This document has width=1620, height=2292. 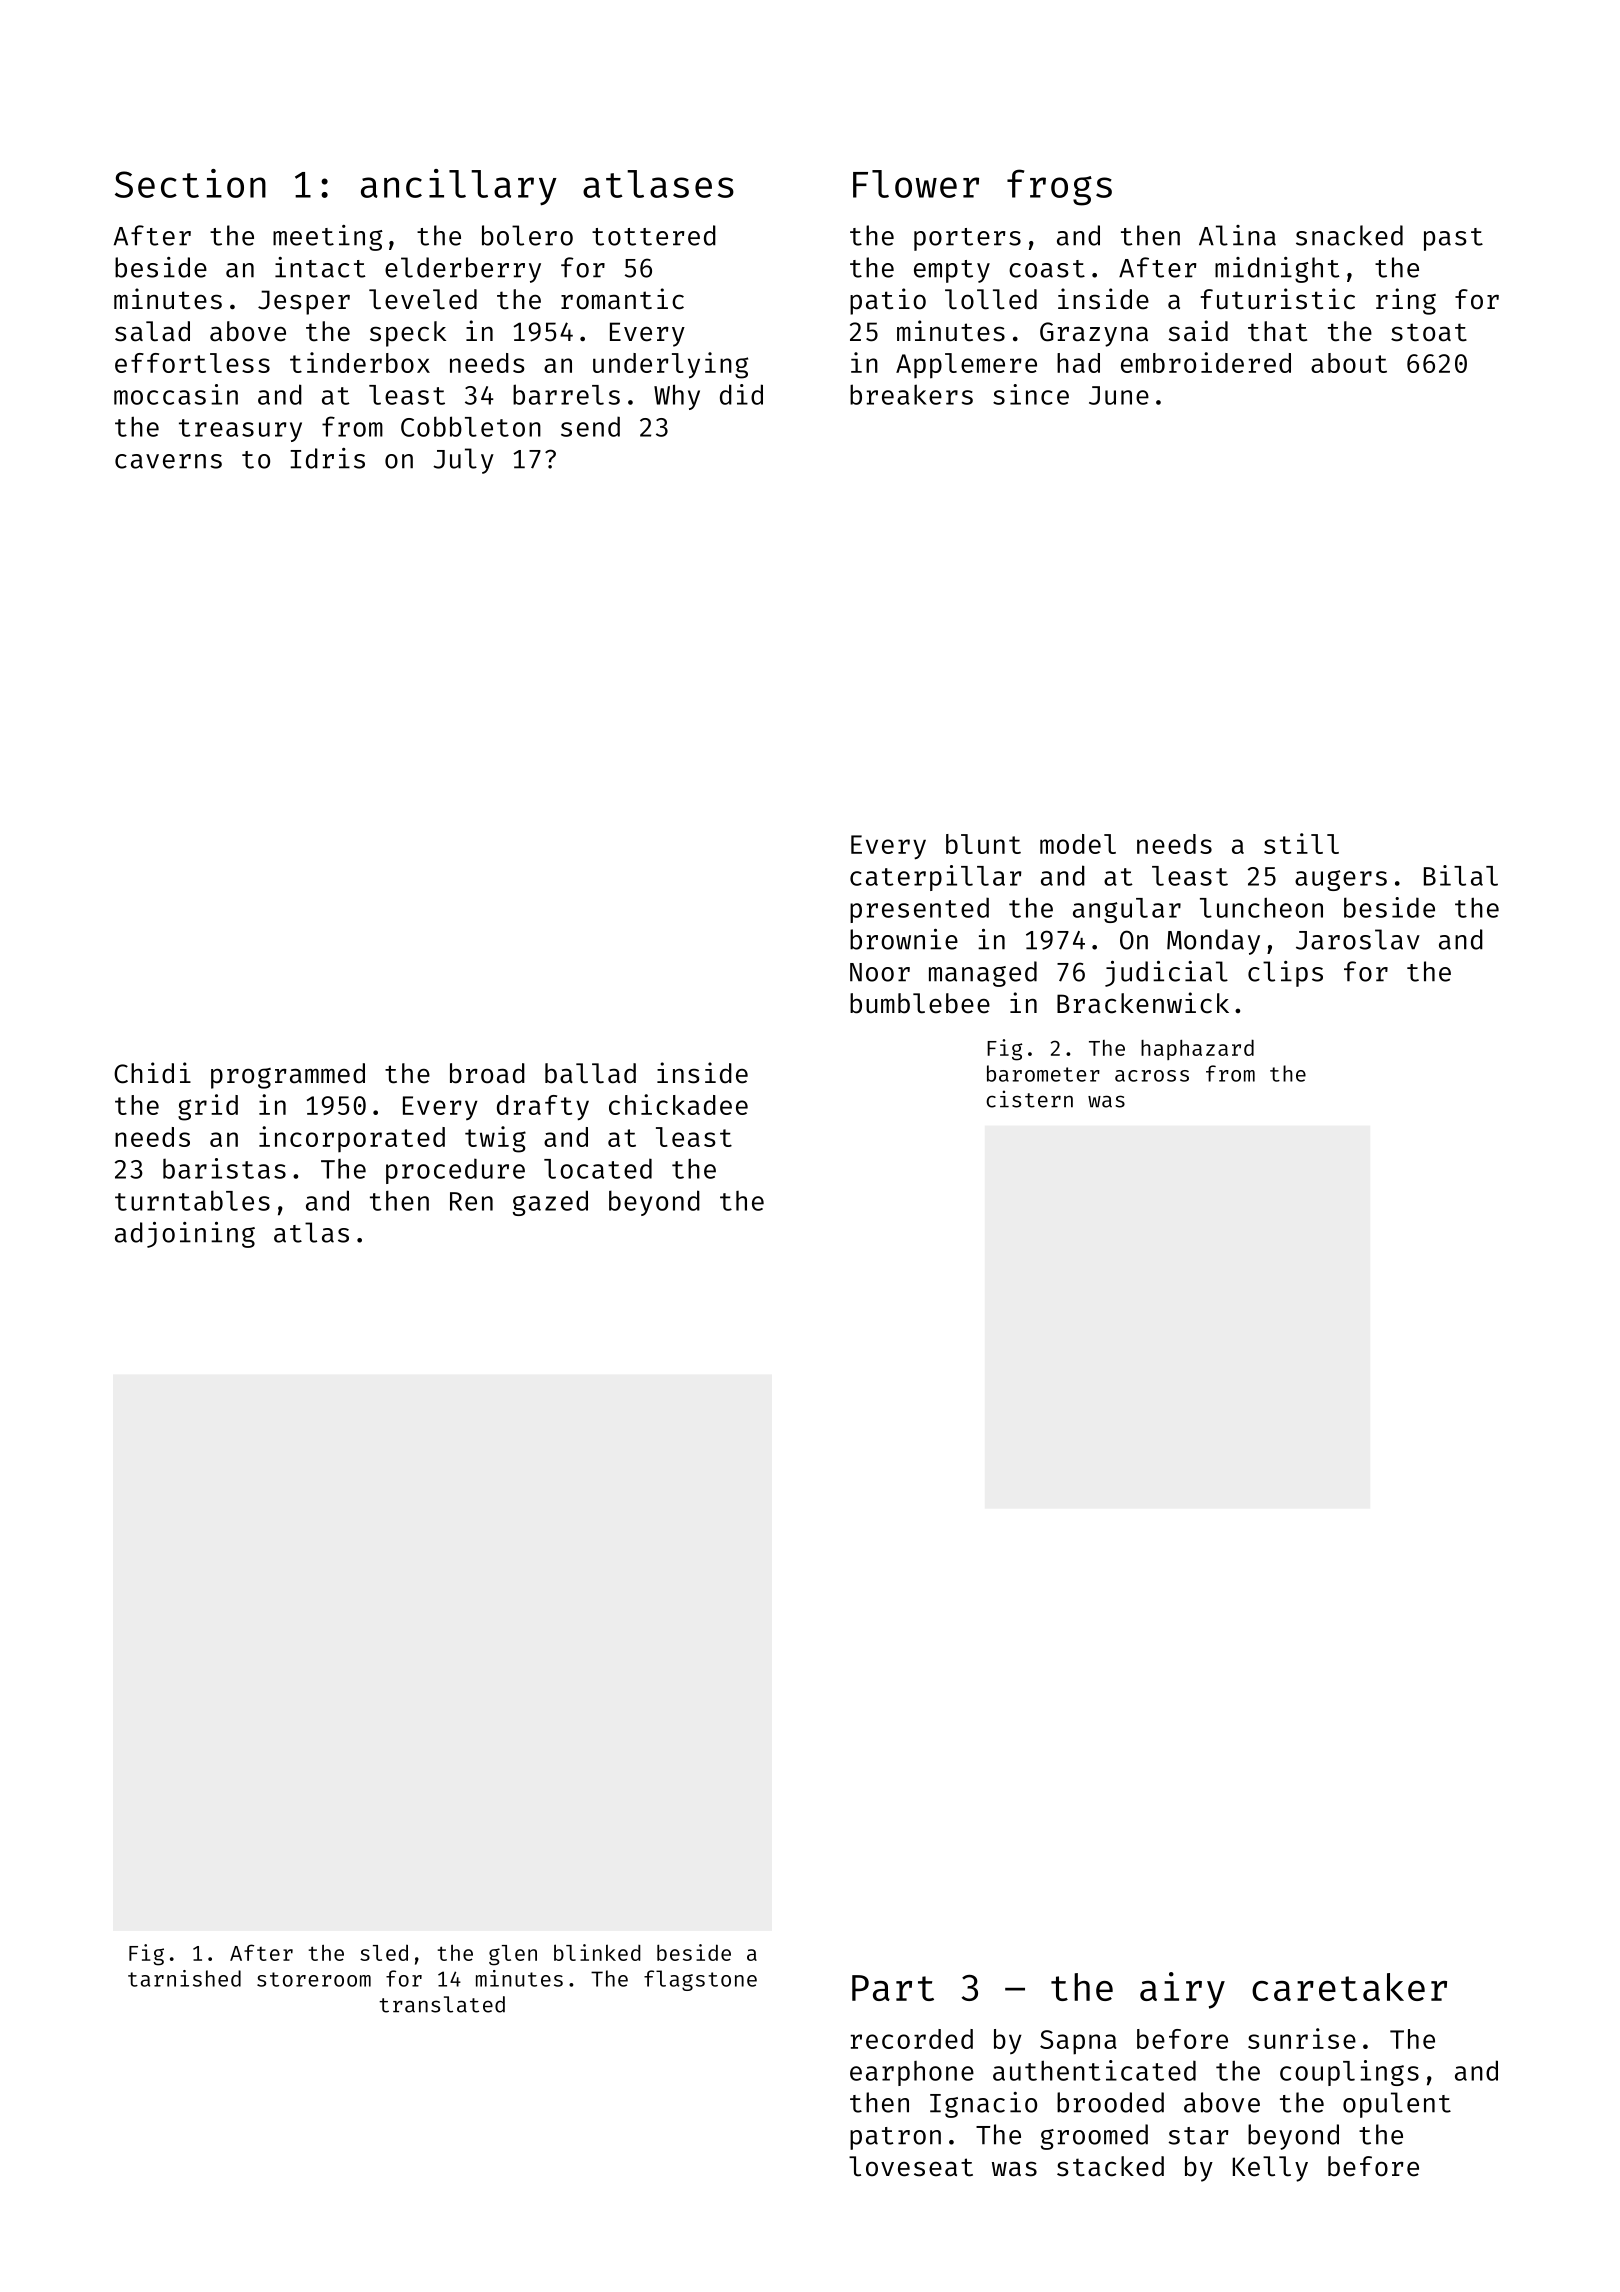 What do you see at coordinates (916, 184) in the document?
I see `Flower` at bounding box center [916, 184].
